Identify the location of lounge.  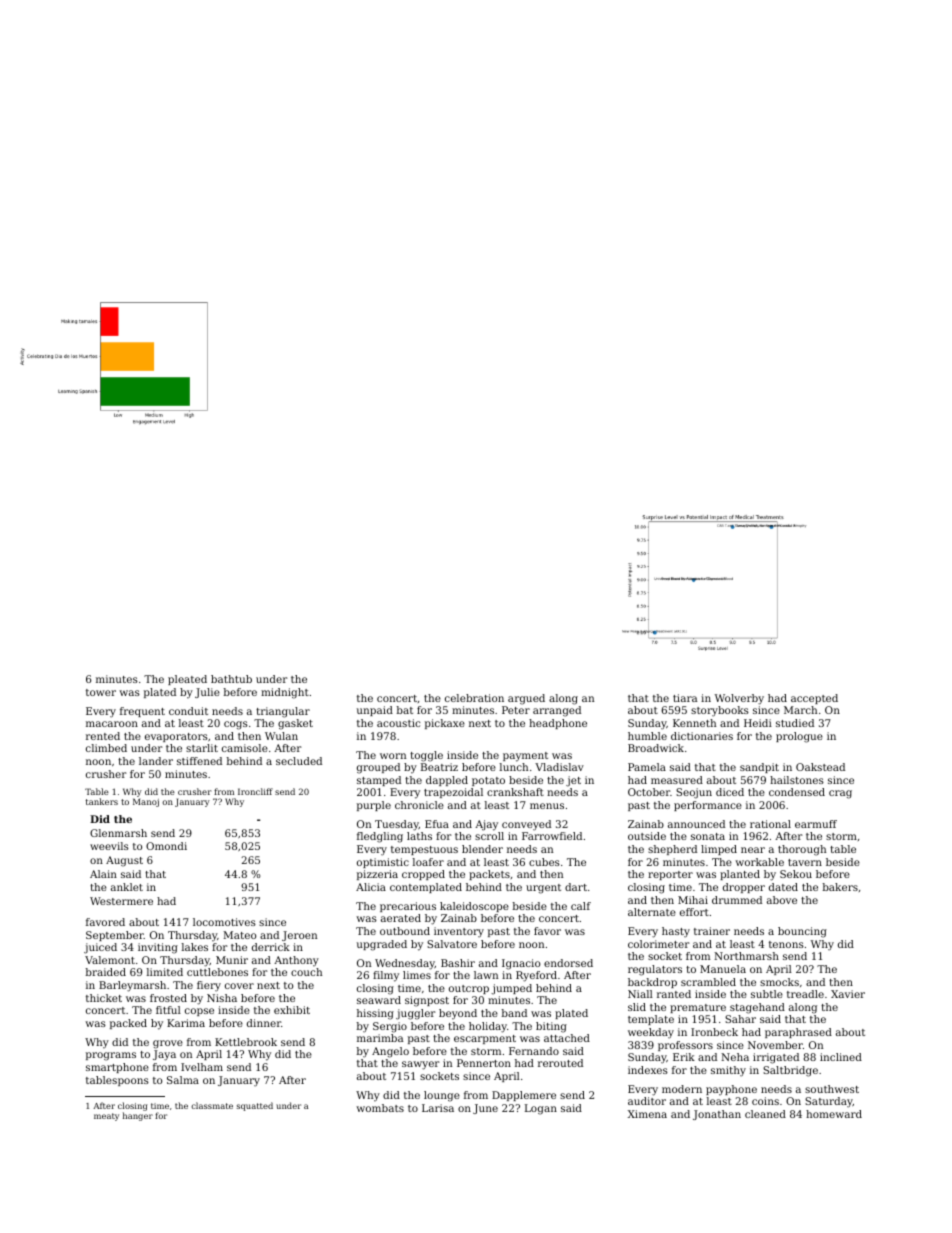
(442, 1096).
